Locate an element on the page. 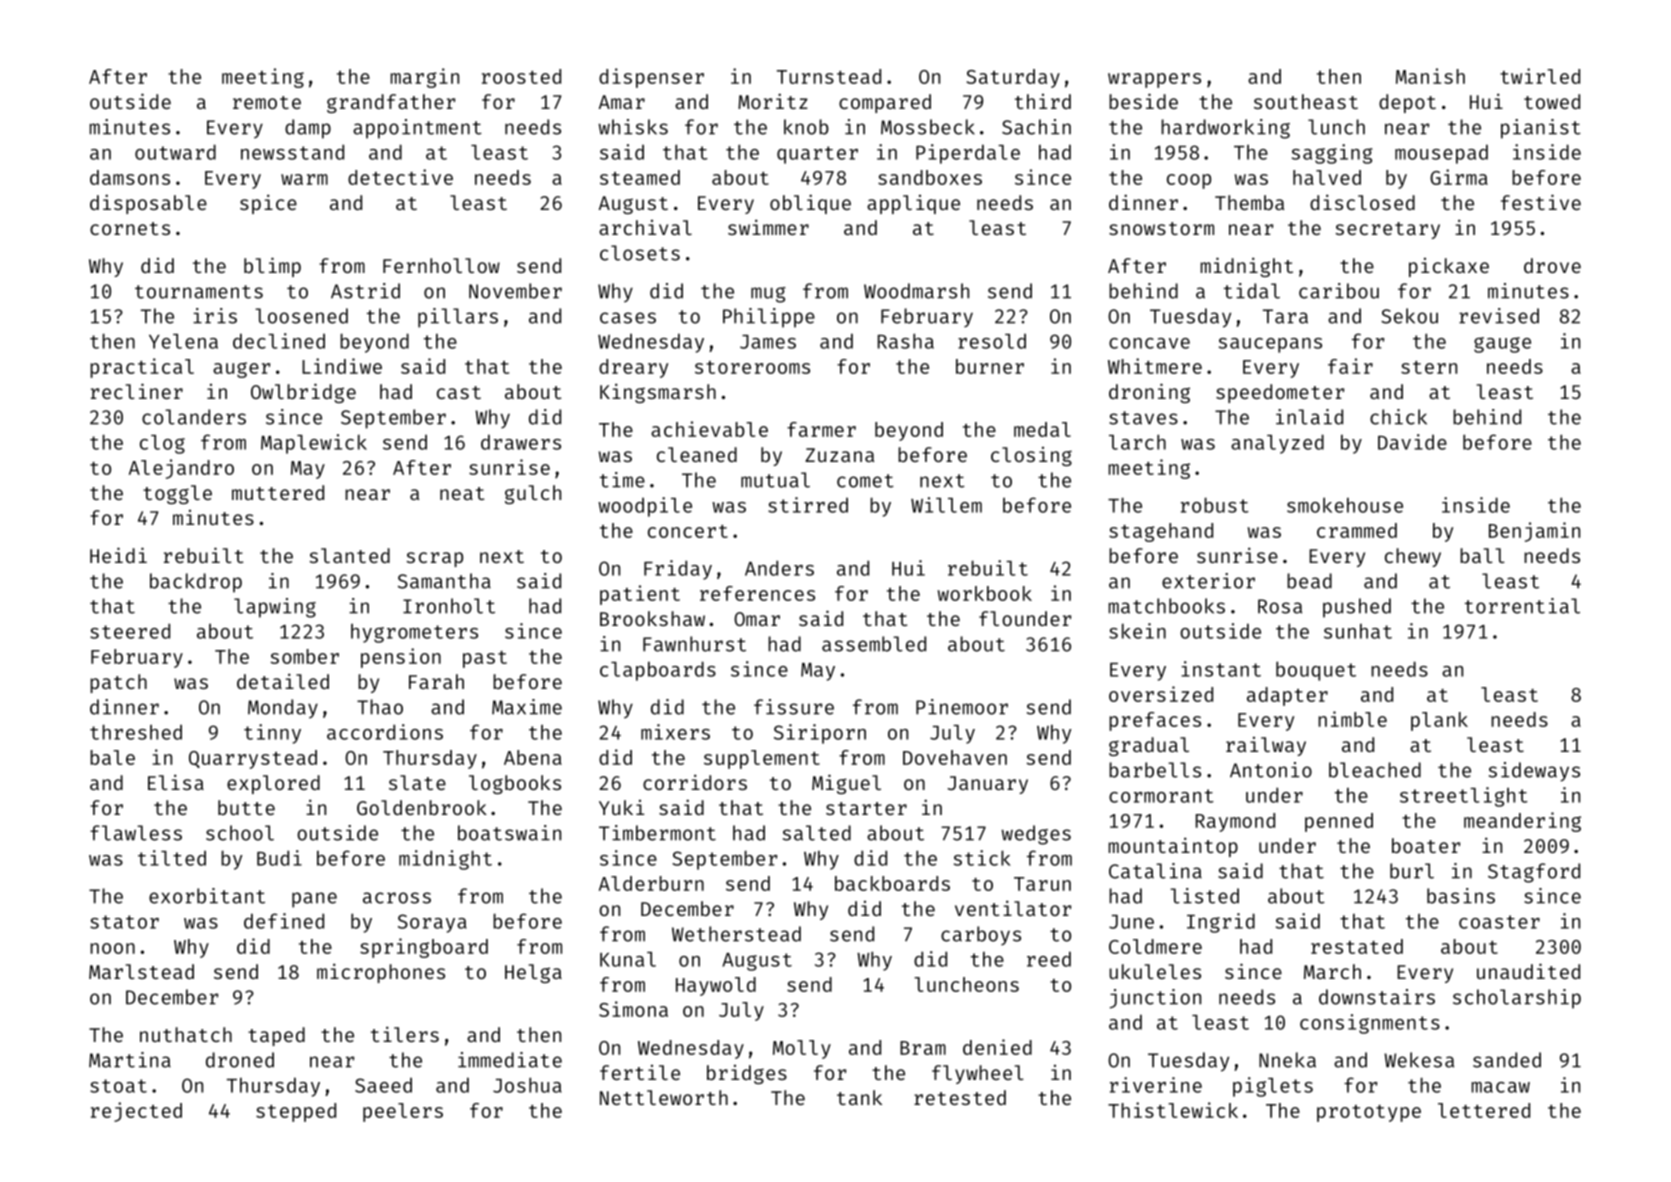 The image size is (1671, 1182). bead is located at coordinates (1309, 581).
